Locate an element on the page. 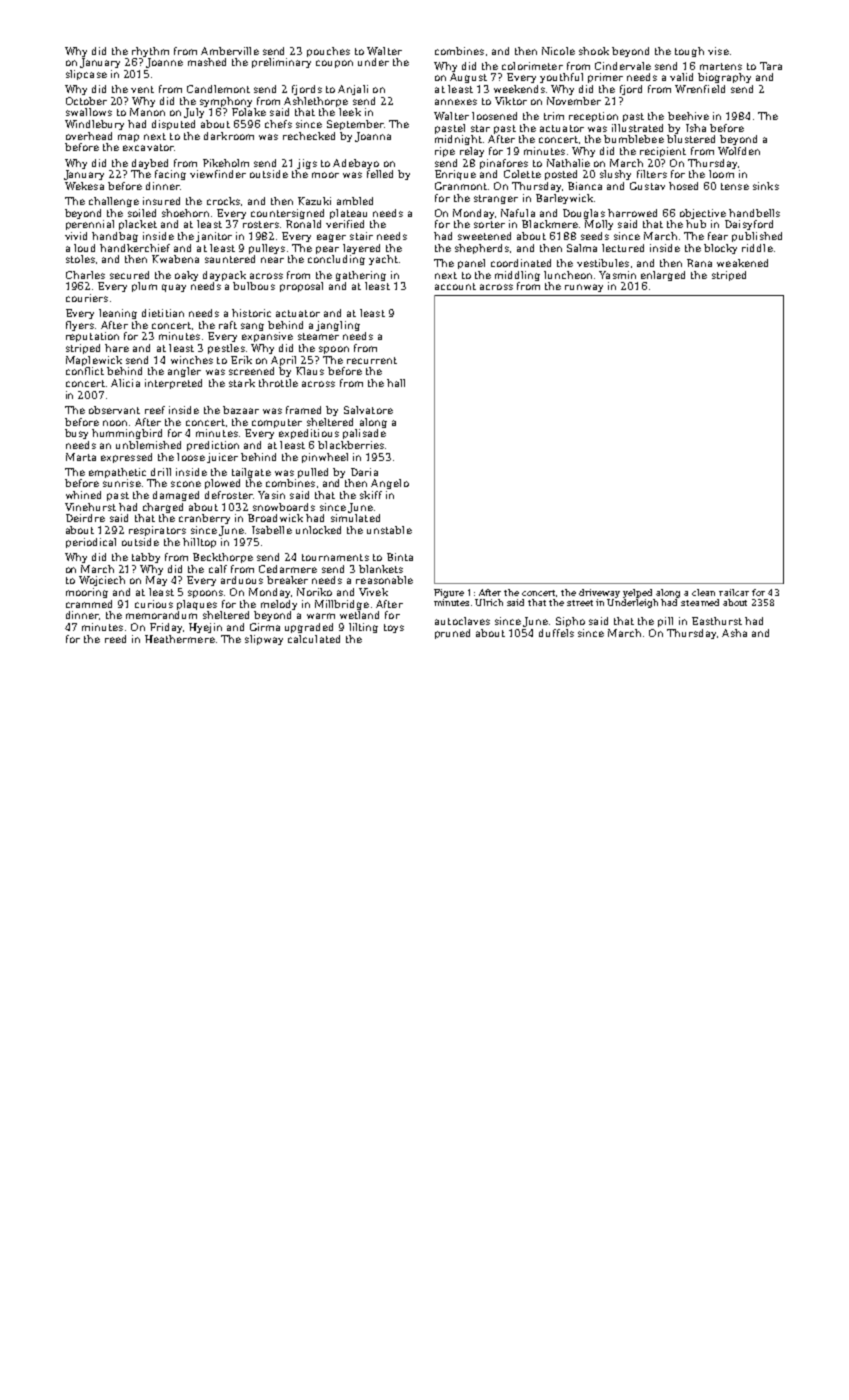 This image has height=1400, width=849. Bianca is located at coordinates (585, 186).
